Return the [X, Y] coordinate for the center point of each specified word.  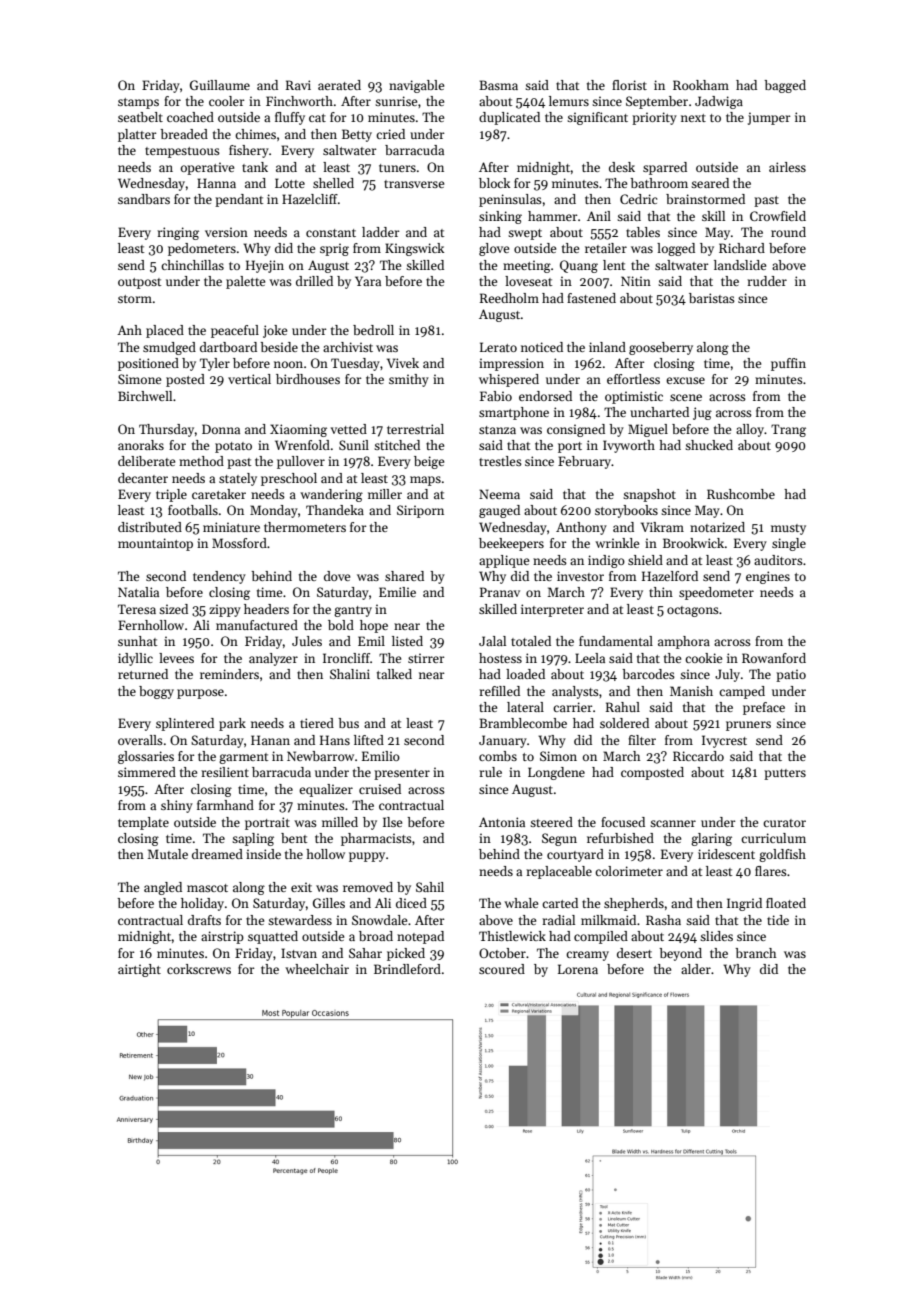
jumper [769, 118]
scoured [502, 969]
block [494, 183]
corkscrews [199, 969]
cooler [227, 101]
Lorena [578, 969]
